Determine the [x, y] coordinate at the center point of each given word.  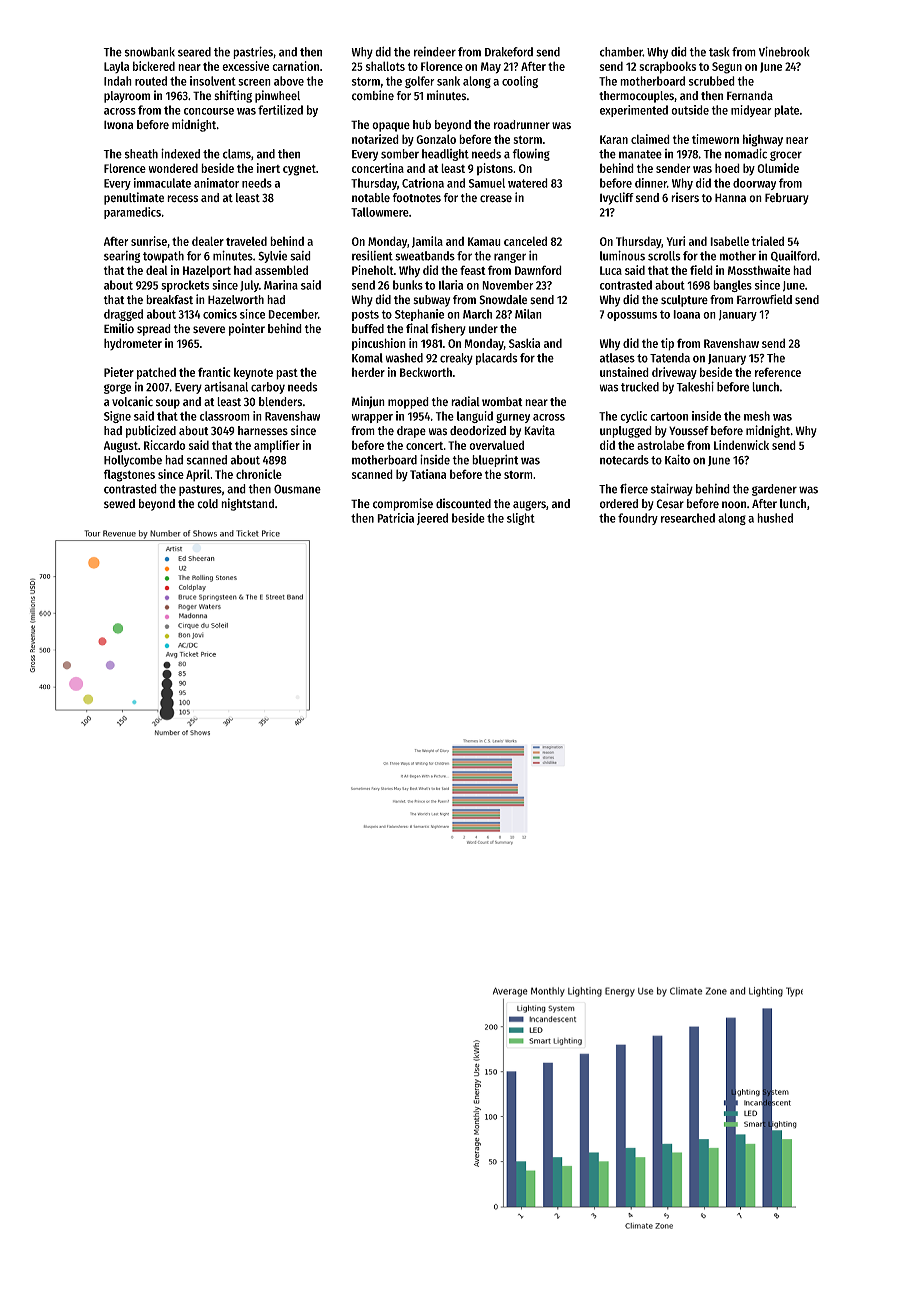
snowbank [150, 52]
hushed [775, 518]
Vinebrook [784, 51]
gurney [513, 418]
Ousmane [297, 489]
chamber [621, 52]
